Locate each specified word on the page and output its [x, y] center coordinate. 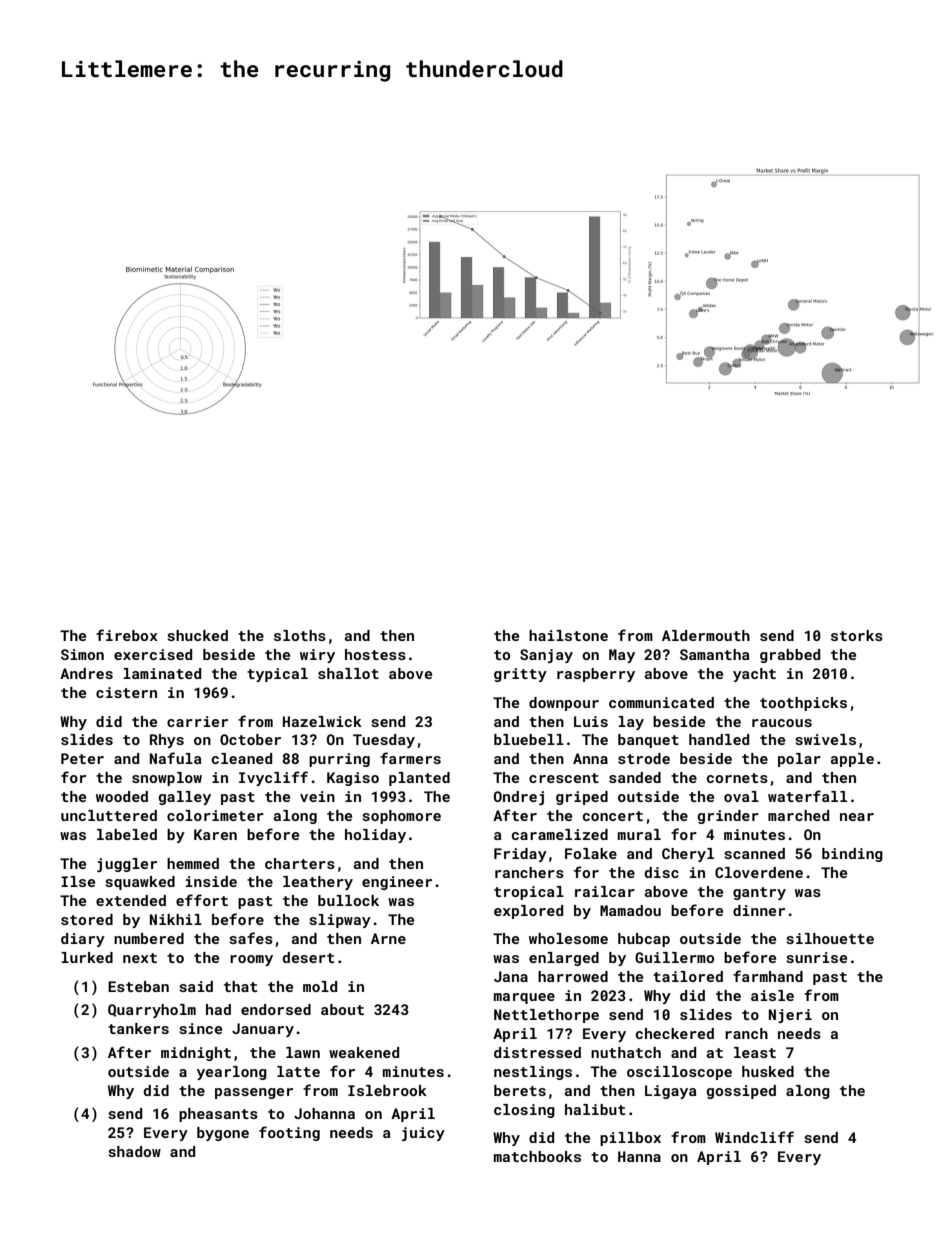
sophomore [401, 817]
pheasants [218, 1115]
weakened [364, 1052]
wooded [122, 796]
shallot [348, 673]
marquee [524, 998]
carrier [197, 721]
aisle [772, 995]
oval [741, 796]
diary [83, 940]
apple [852, 760]
